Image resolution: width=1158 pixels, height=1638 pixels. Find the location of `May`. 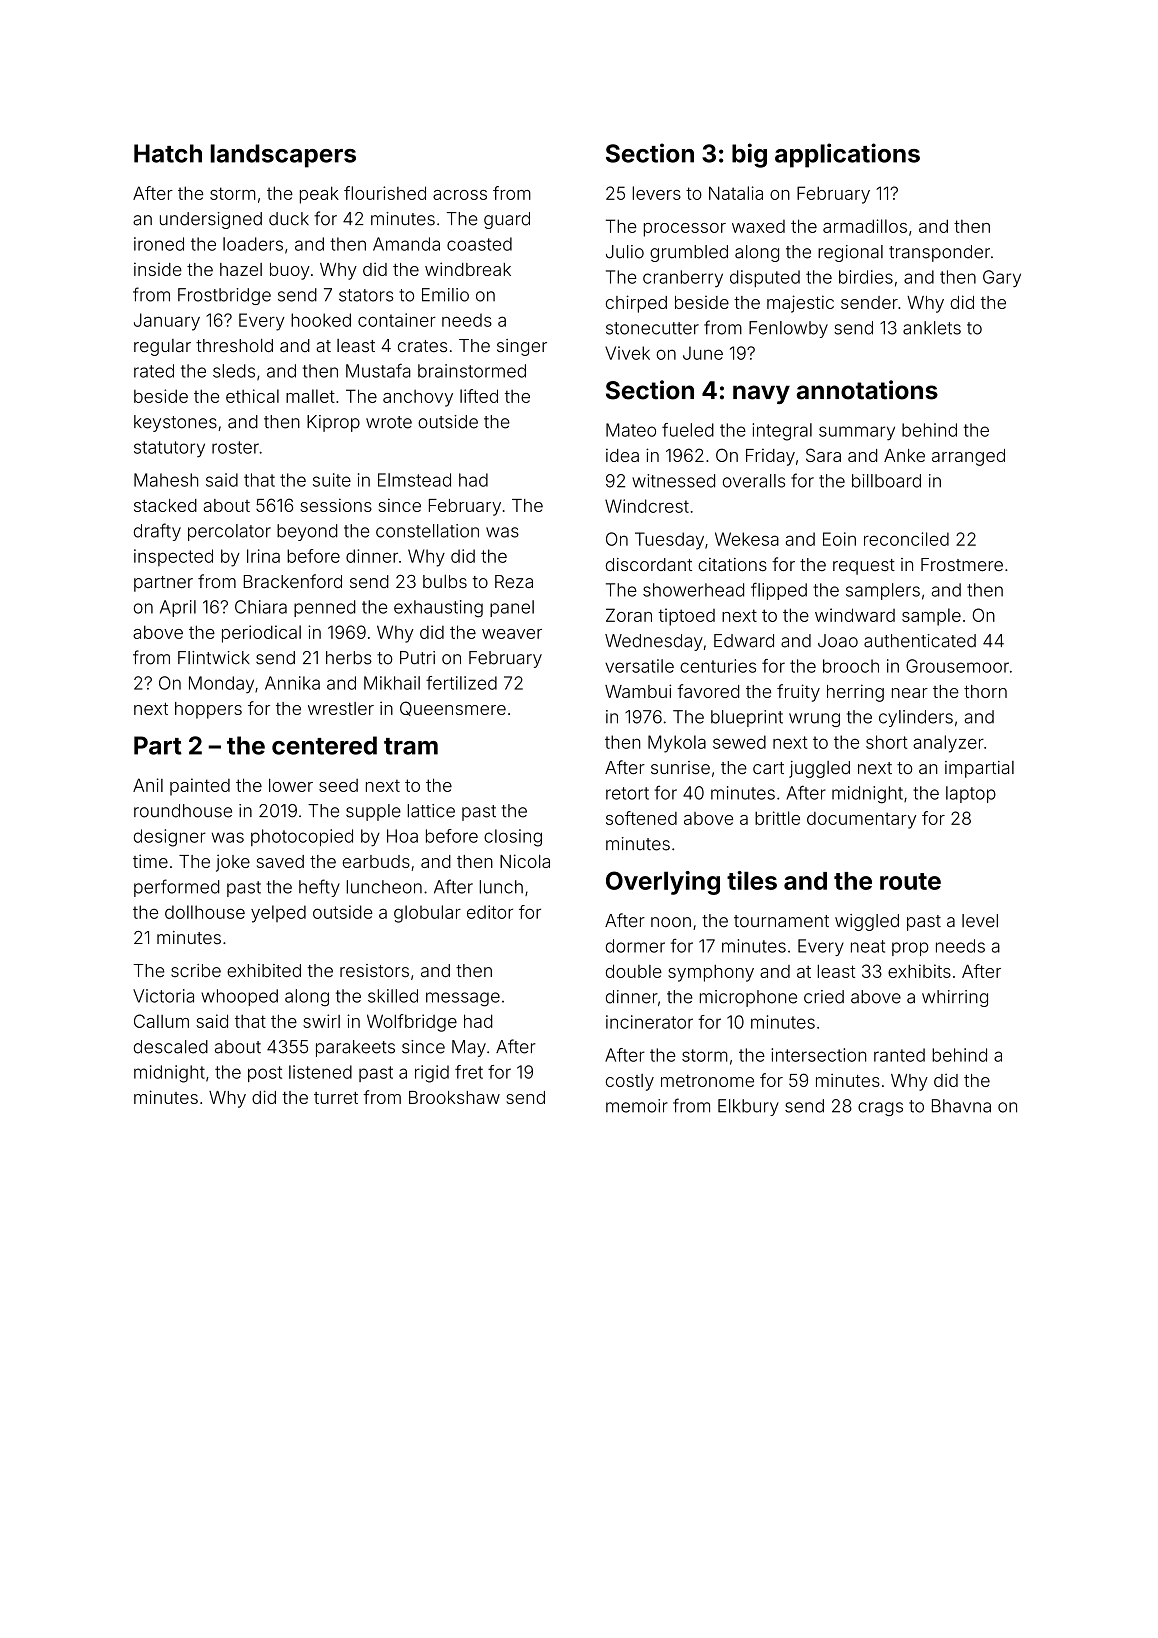

May is located at coordinates (469, 1048).
